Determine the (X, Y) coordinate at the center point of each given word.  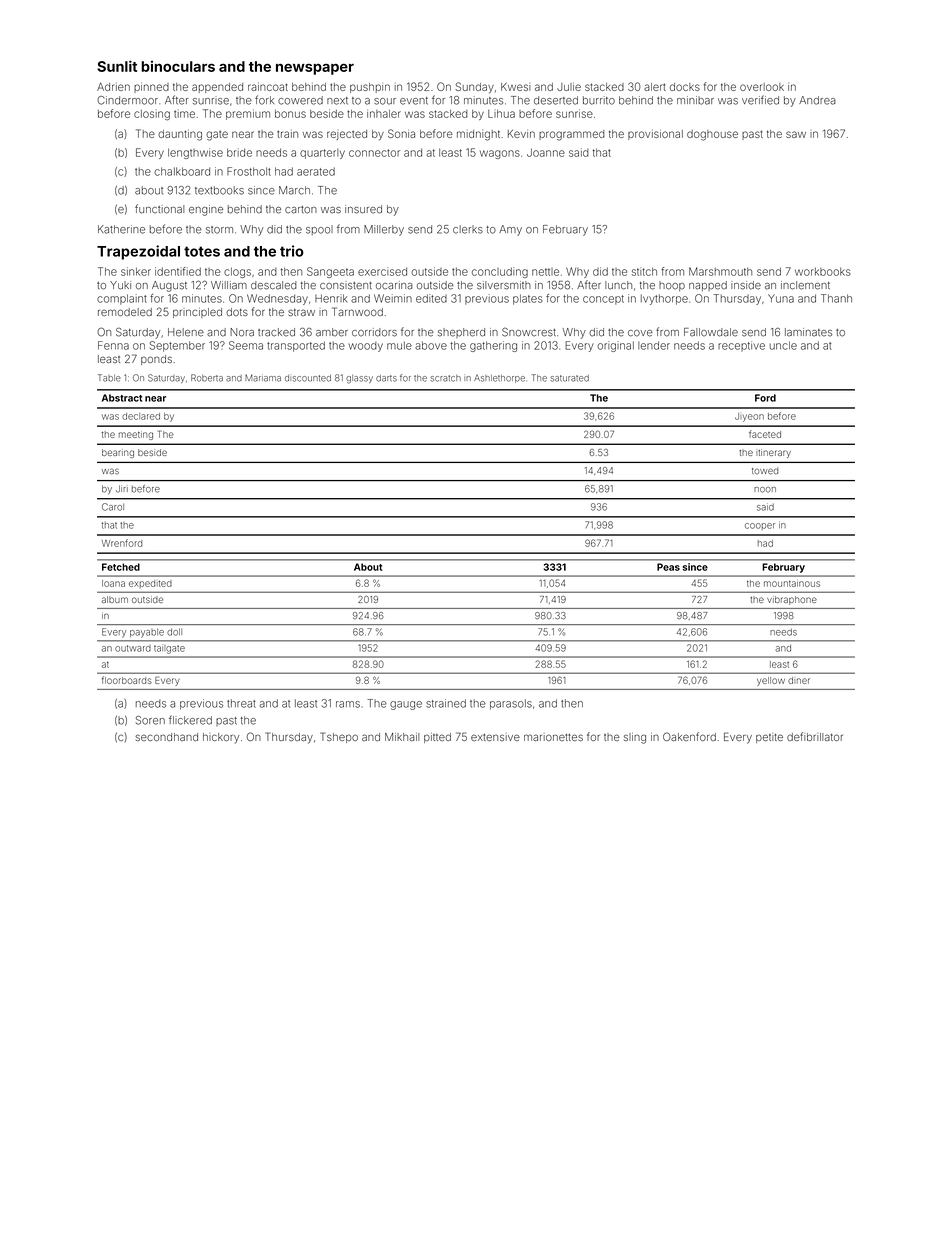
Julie (569, 87)
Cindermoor (127, 100)
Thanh (836, 298)
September (177, 346)
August (169, 286)
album (115, 599)
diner (799, 680)
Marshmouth (720, 271)
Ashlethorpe (499, 378)
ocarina (394, 285)
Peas (668, 567)
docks (685, 87)
